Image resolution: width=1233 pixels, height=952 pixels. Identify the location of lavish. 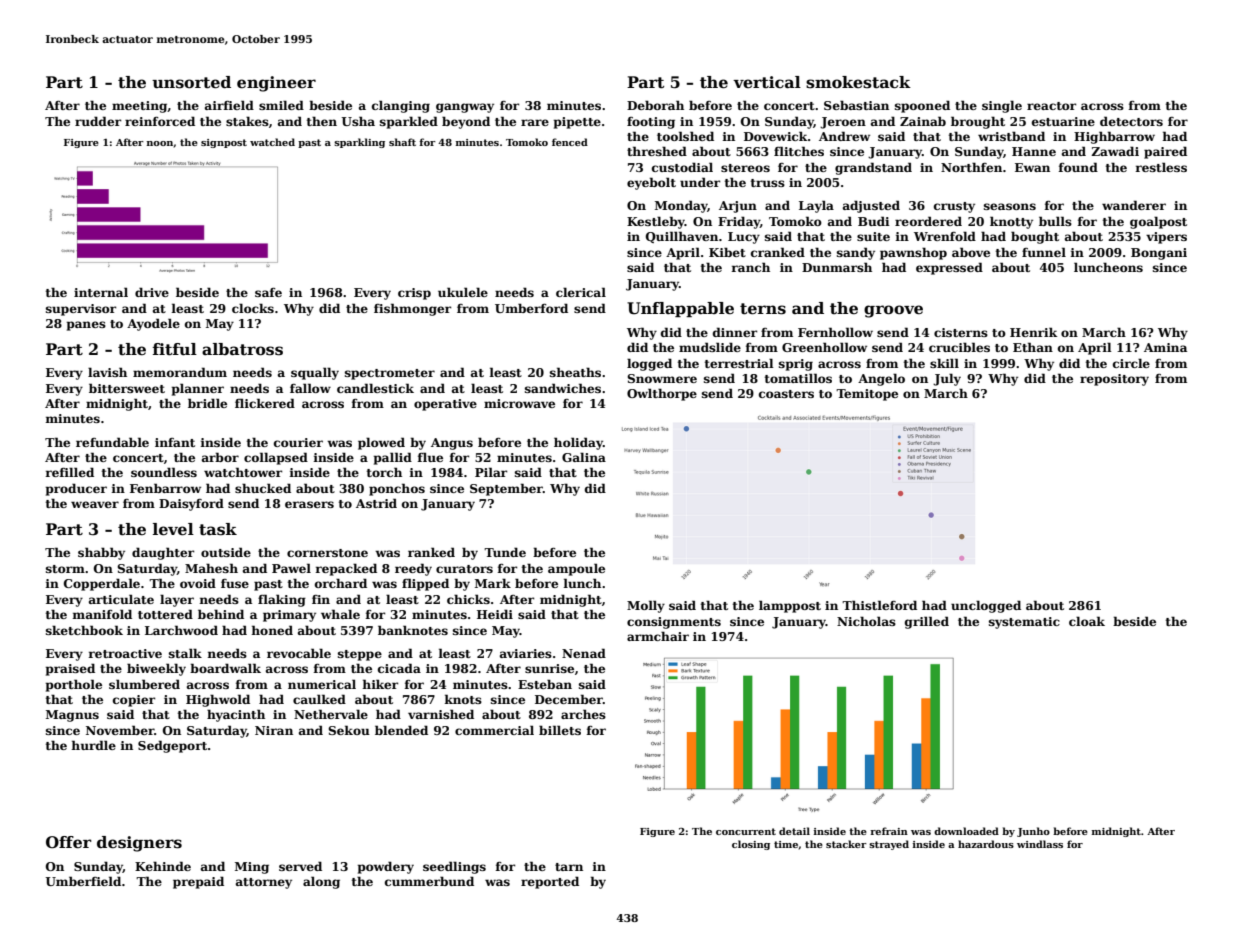
(107, 372).
